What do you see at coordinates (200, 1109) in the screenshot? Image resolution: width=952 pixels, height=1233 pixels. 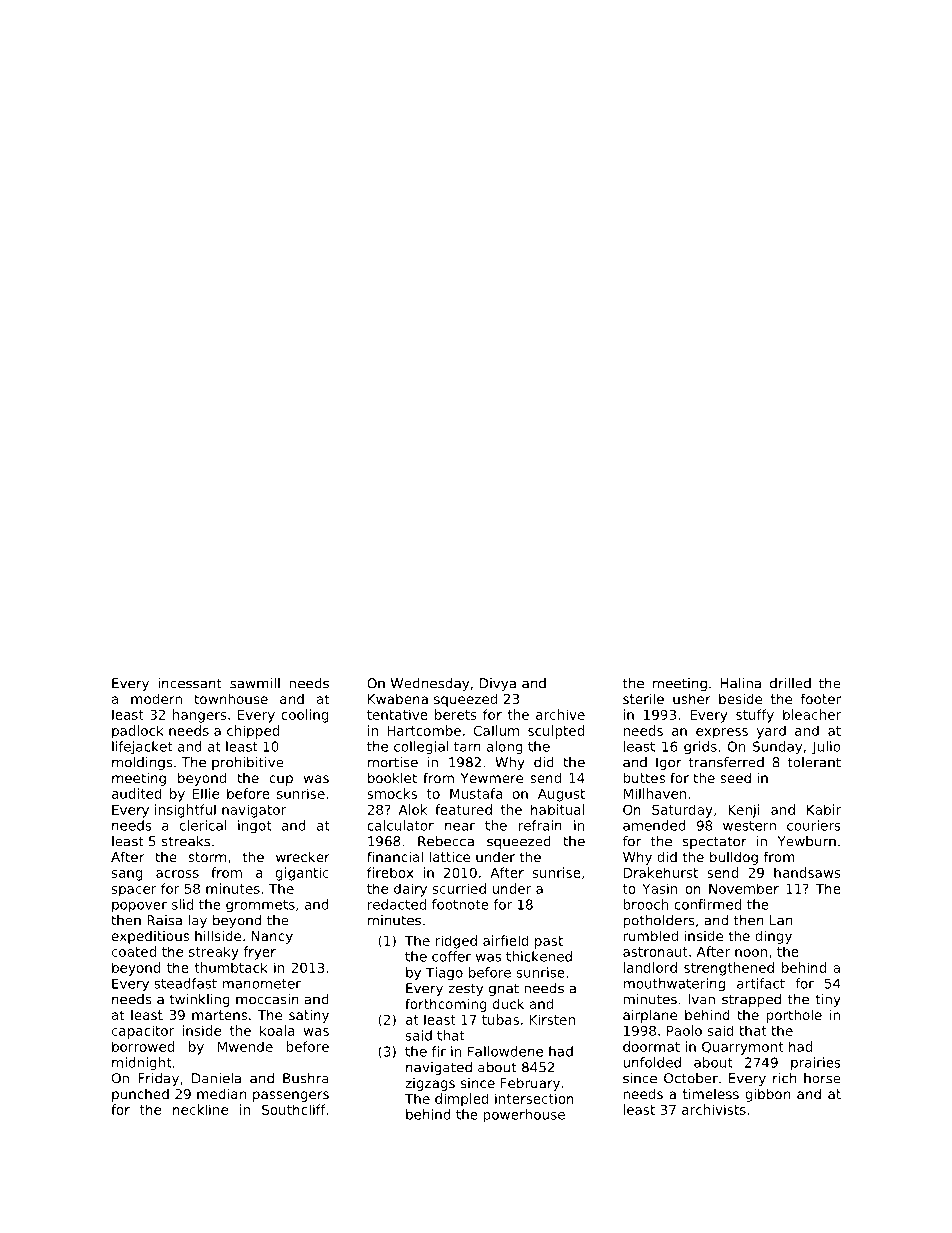 I see `neckline` at bounding box center [200, 1109].
